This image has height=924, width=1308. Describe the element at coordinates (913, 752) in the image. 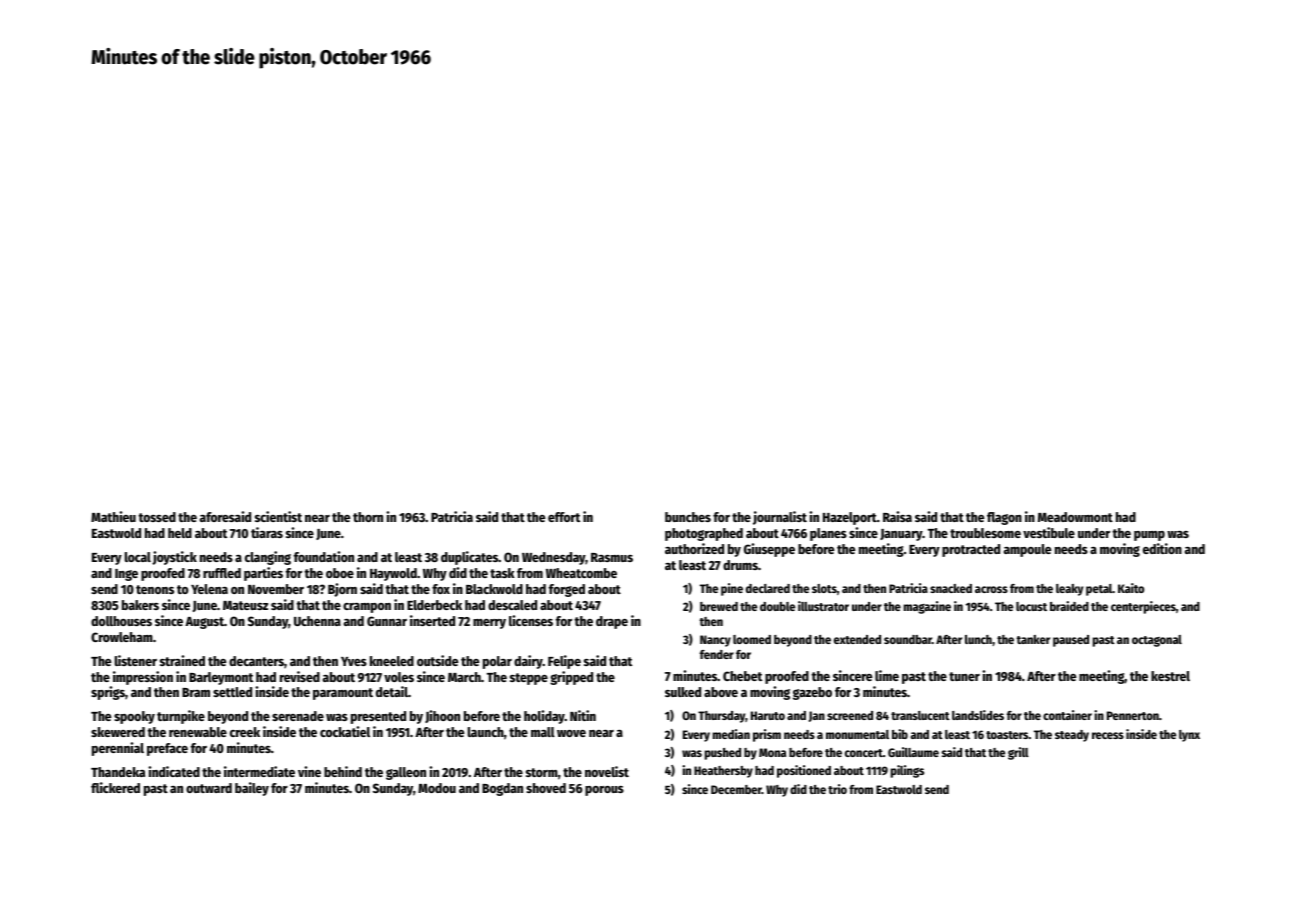

I see `Guillaume` at that location.
